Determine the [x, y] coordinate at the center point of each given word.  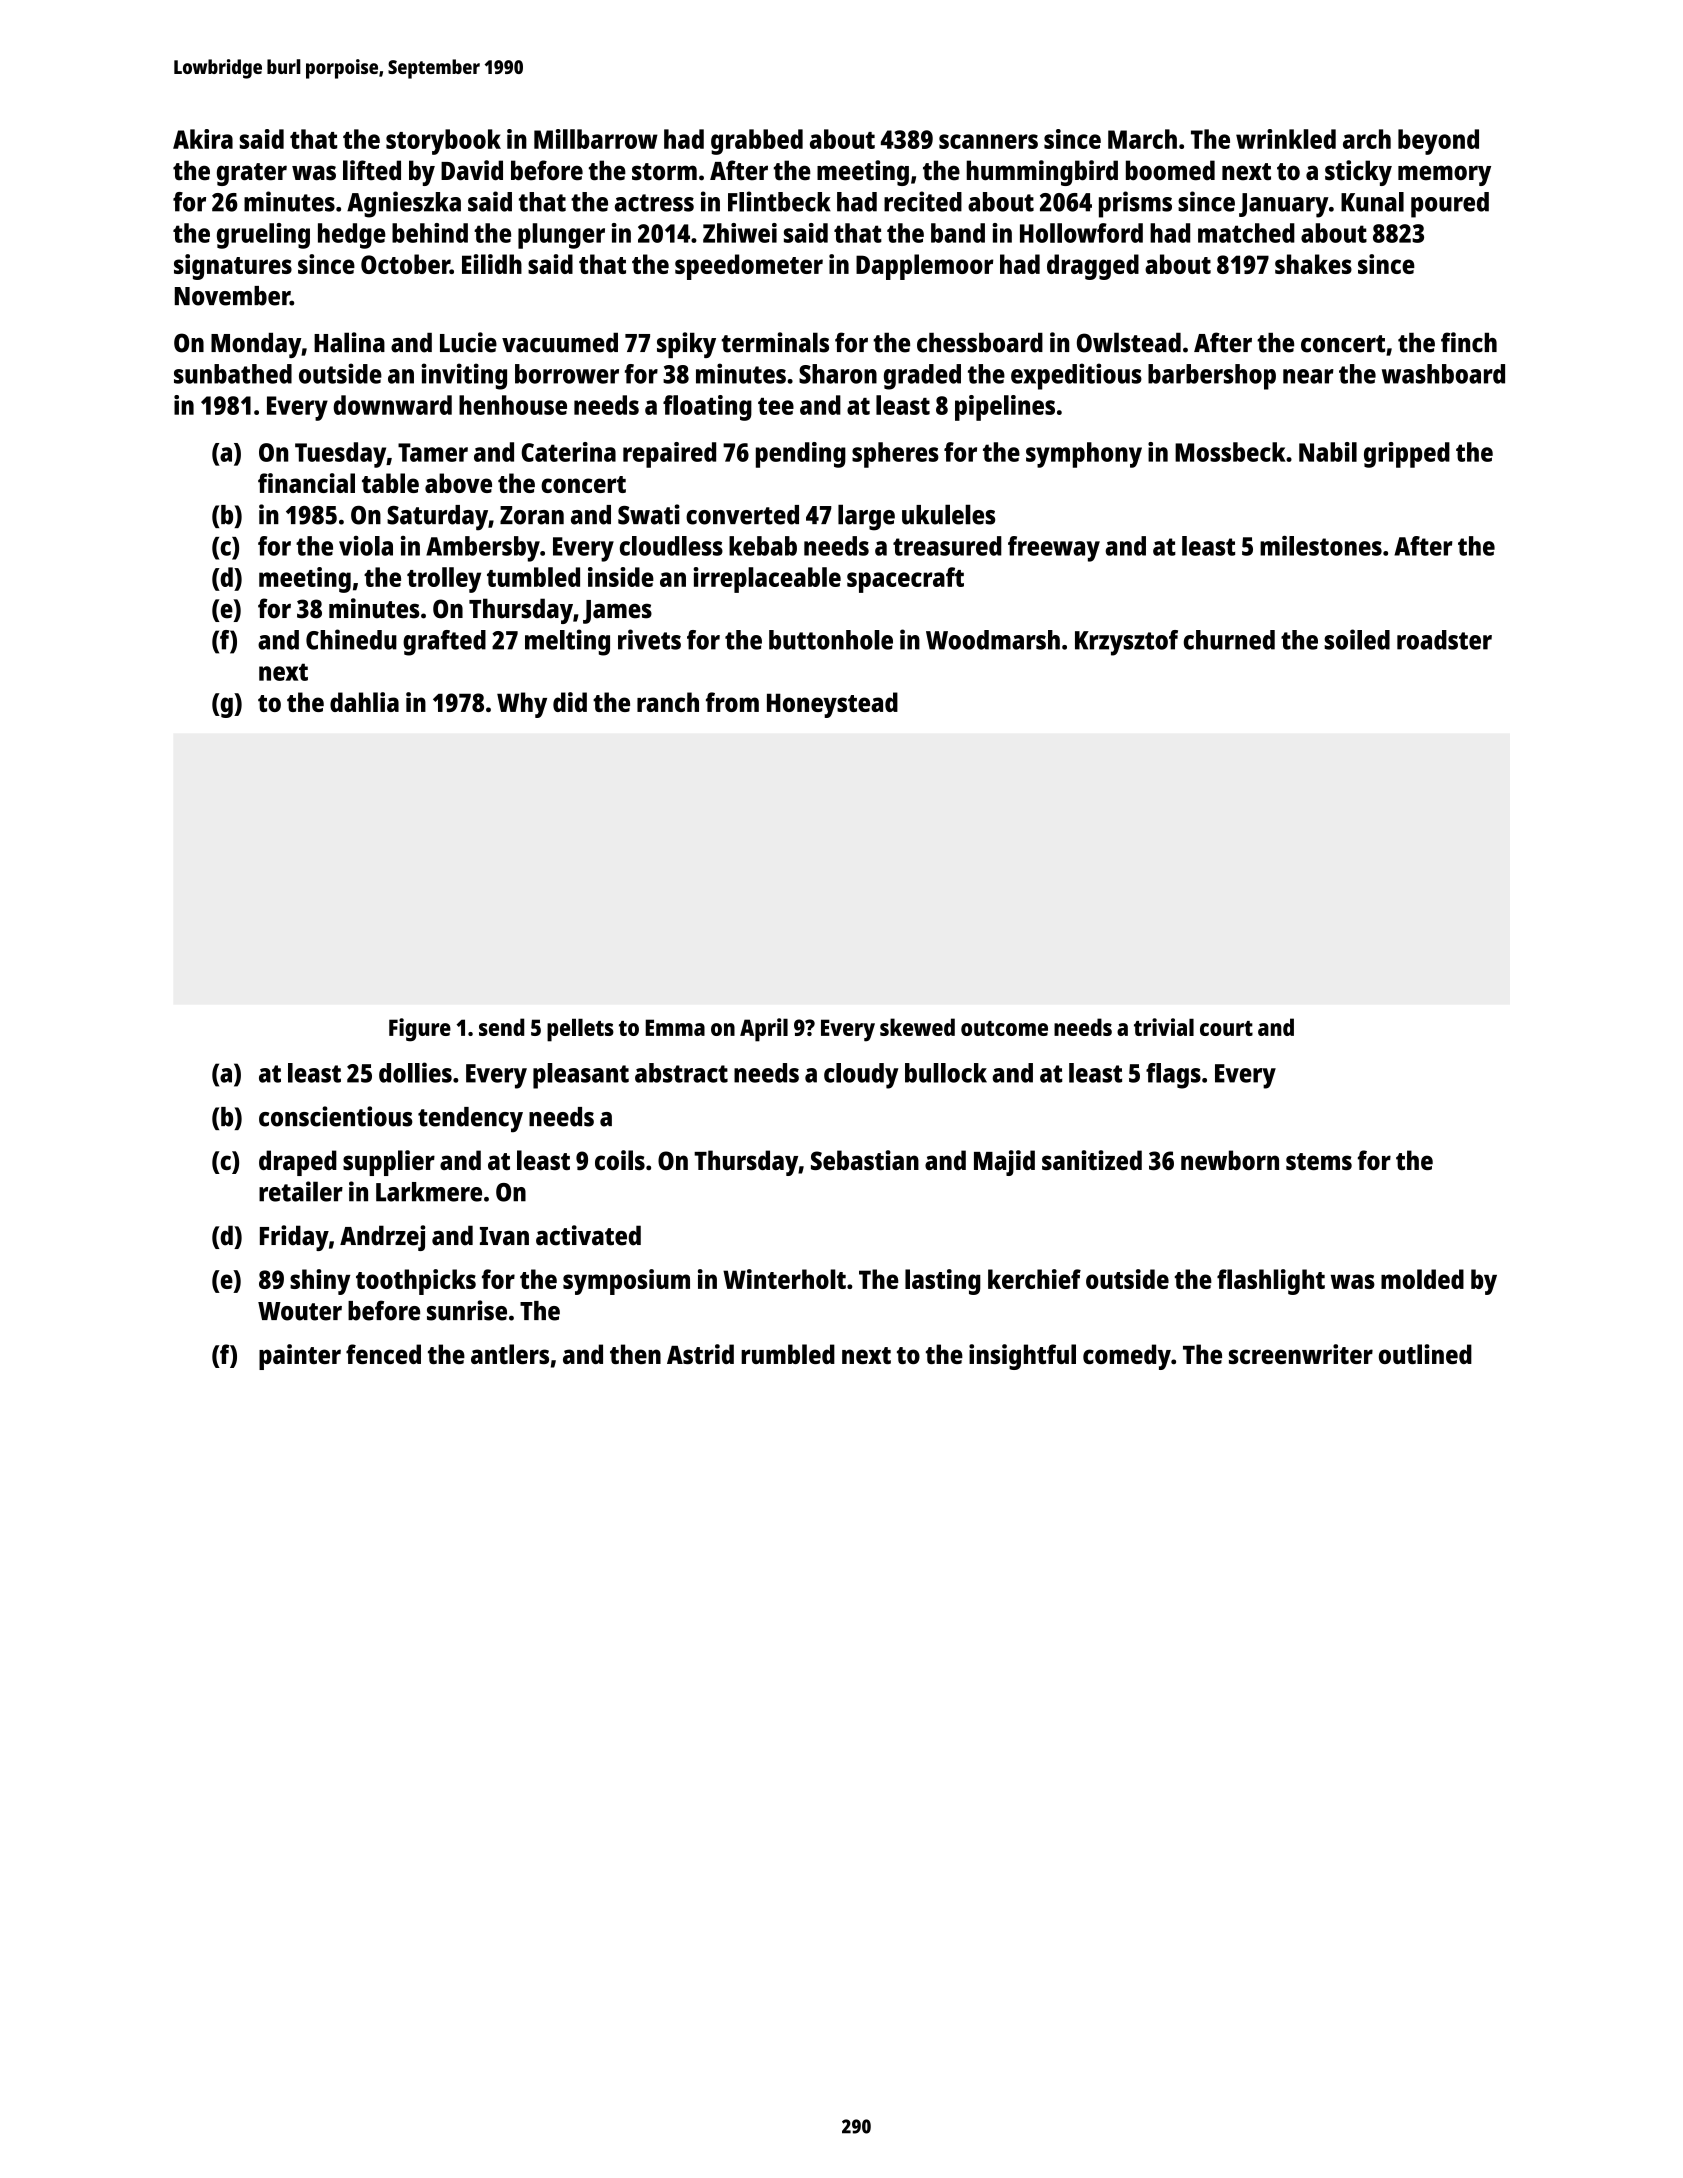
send [501, 1027]
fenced [383, 1354]
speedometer [749, 267]
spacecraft [905, 580]
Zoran [532, 515]
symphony [1084, 455]
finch [1469, 342]
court [1226, 1028]
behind [430, 233]
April [764, 1030]
